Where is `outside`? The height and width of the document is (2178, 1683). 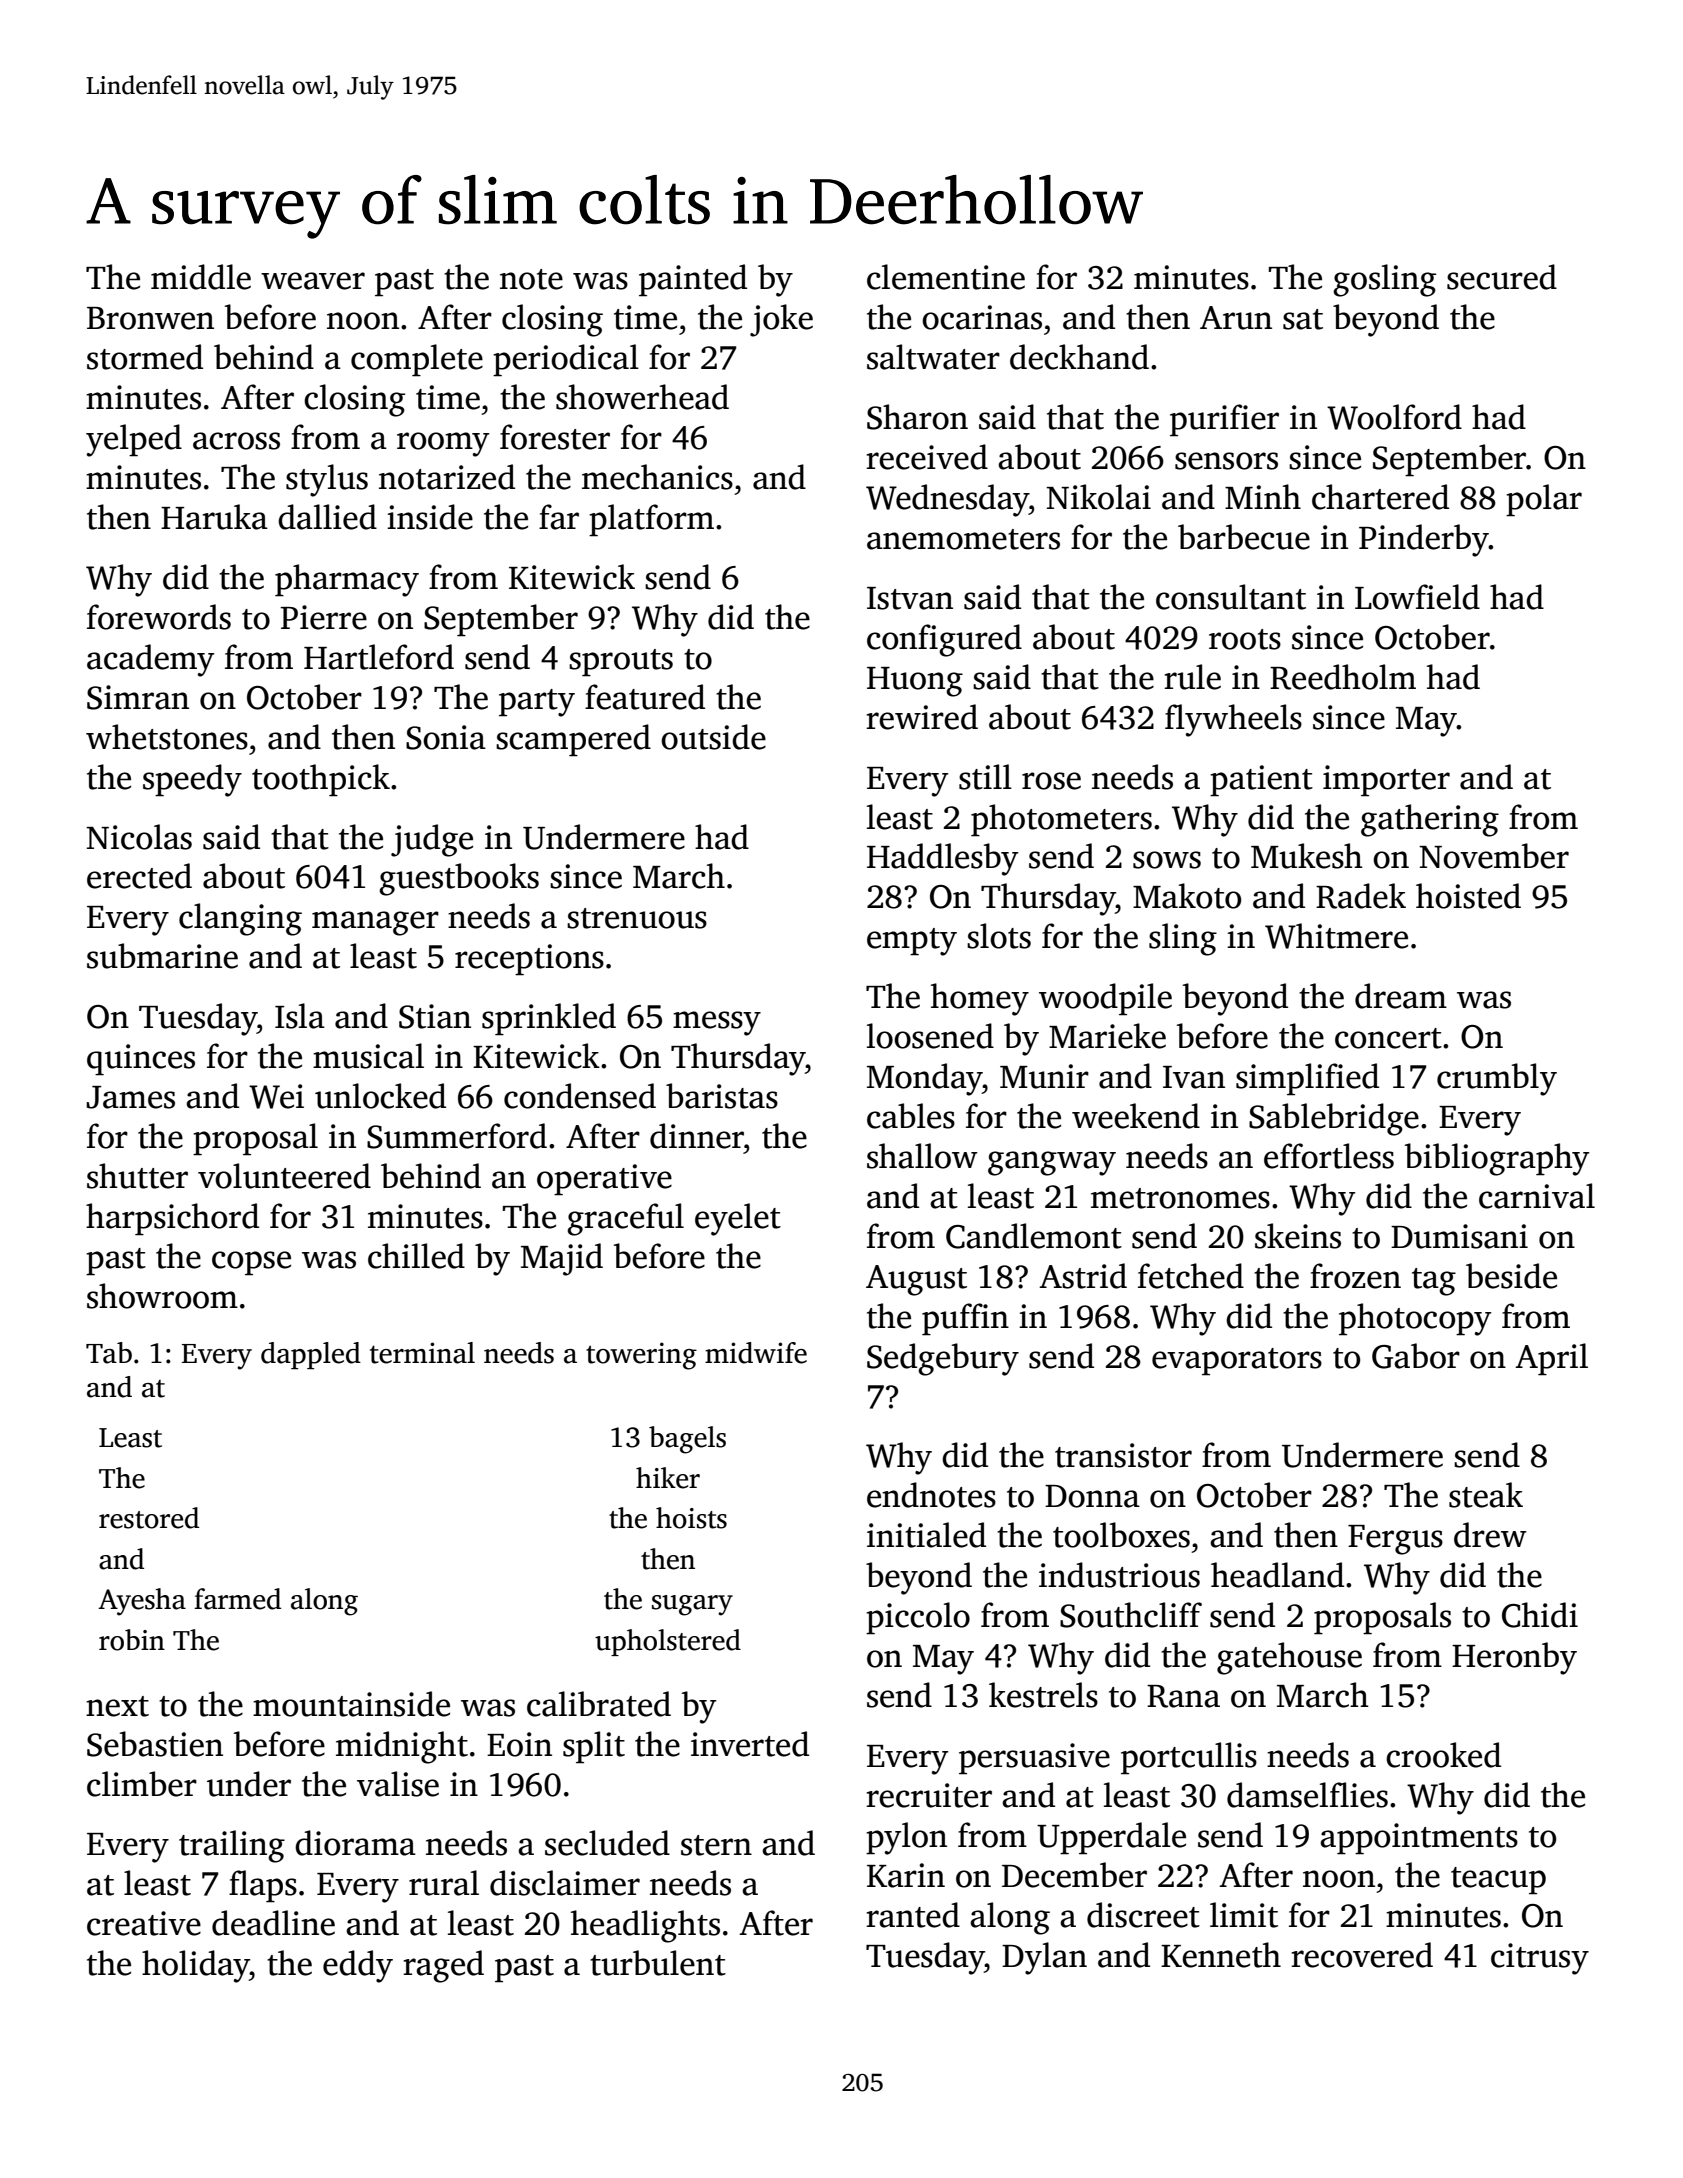 outside is located at coordinates (713, 737).
